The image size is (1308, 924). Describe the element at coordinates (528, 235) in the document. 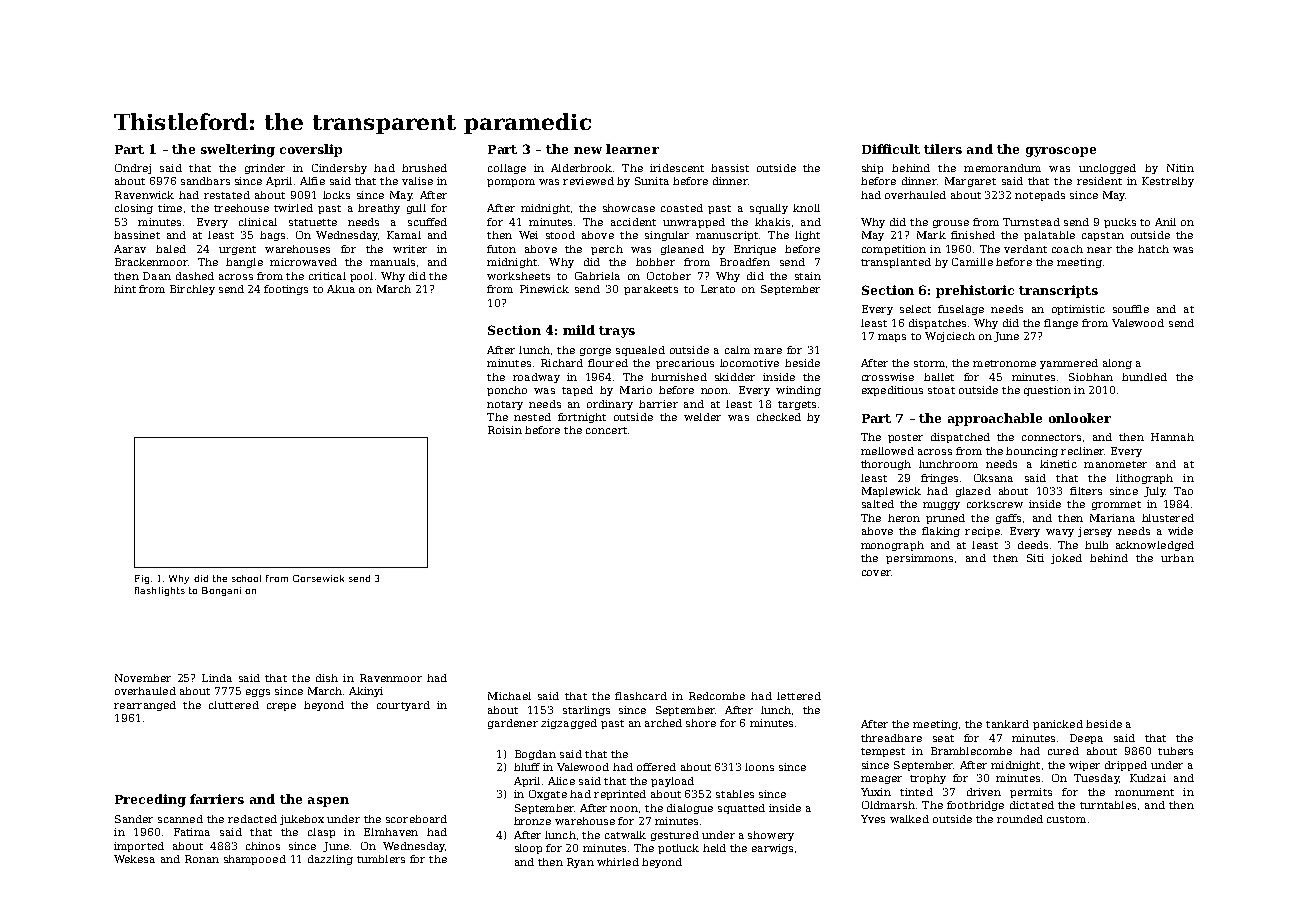

I see `Wei` at that location.
